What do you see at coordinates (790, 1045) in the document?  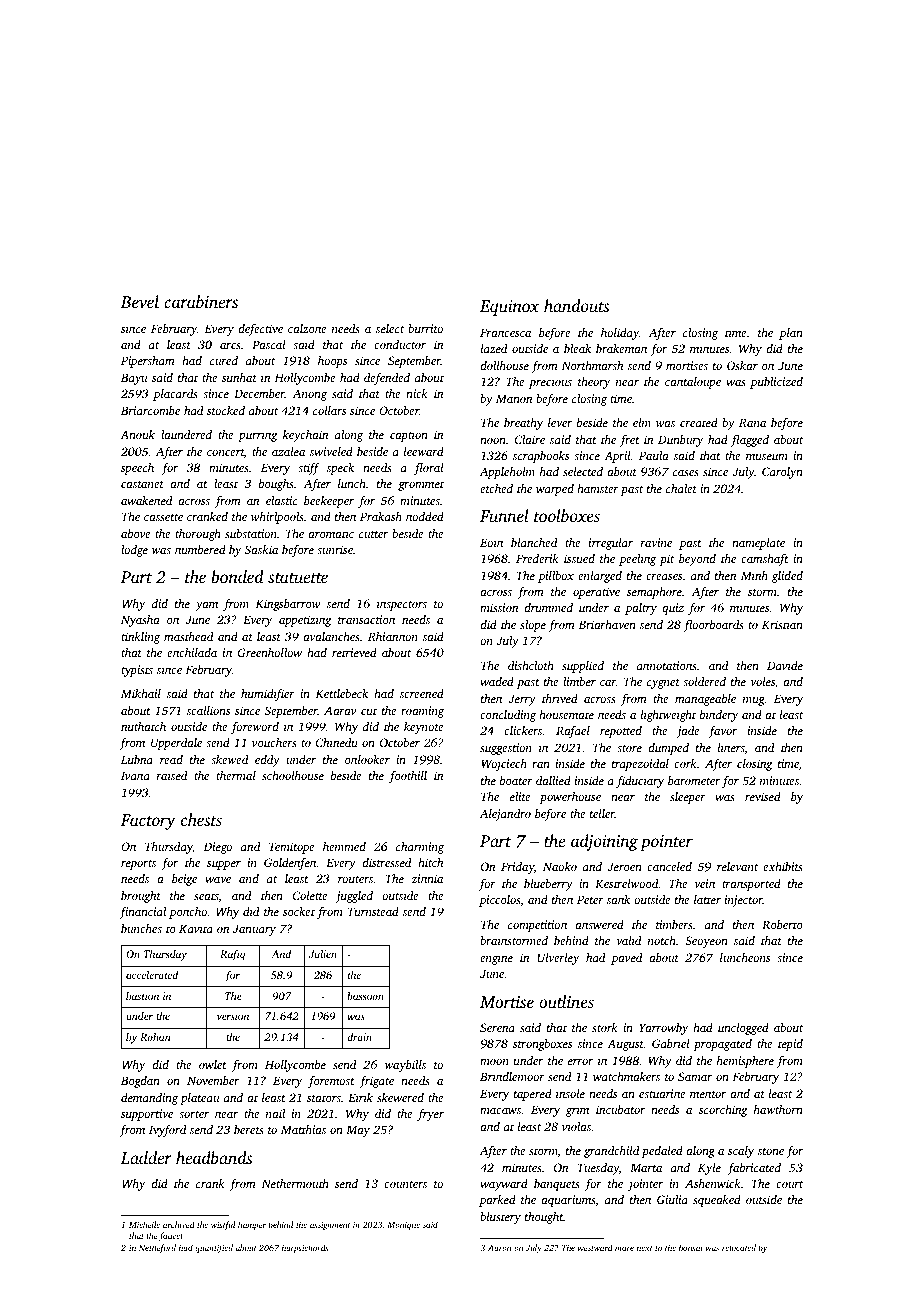 I see `tepid` at bounding box center [790, 1045].
